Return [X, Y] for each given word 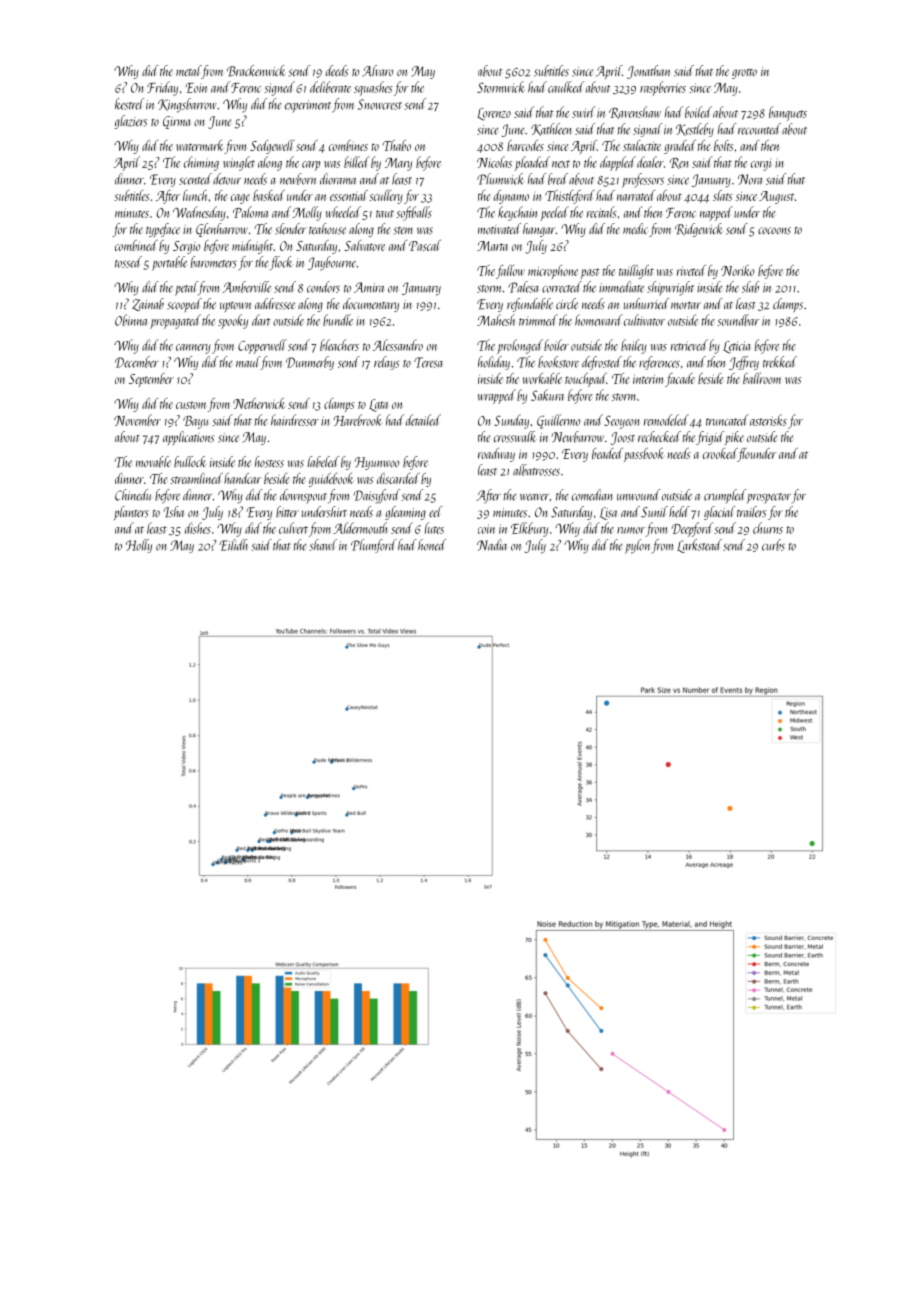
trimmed [538, 320]
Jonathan [648, 72]
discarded [398, 478]
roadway [496, 455]
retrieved [689, 345]
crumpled [725, 496]
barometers [214, 262]
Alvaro [377, 71]
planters [131, 513]
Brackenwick [256, 71]
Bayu [195, 422]
